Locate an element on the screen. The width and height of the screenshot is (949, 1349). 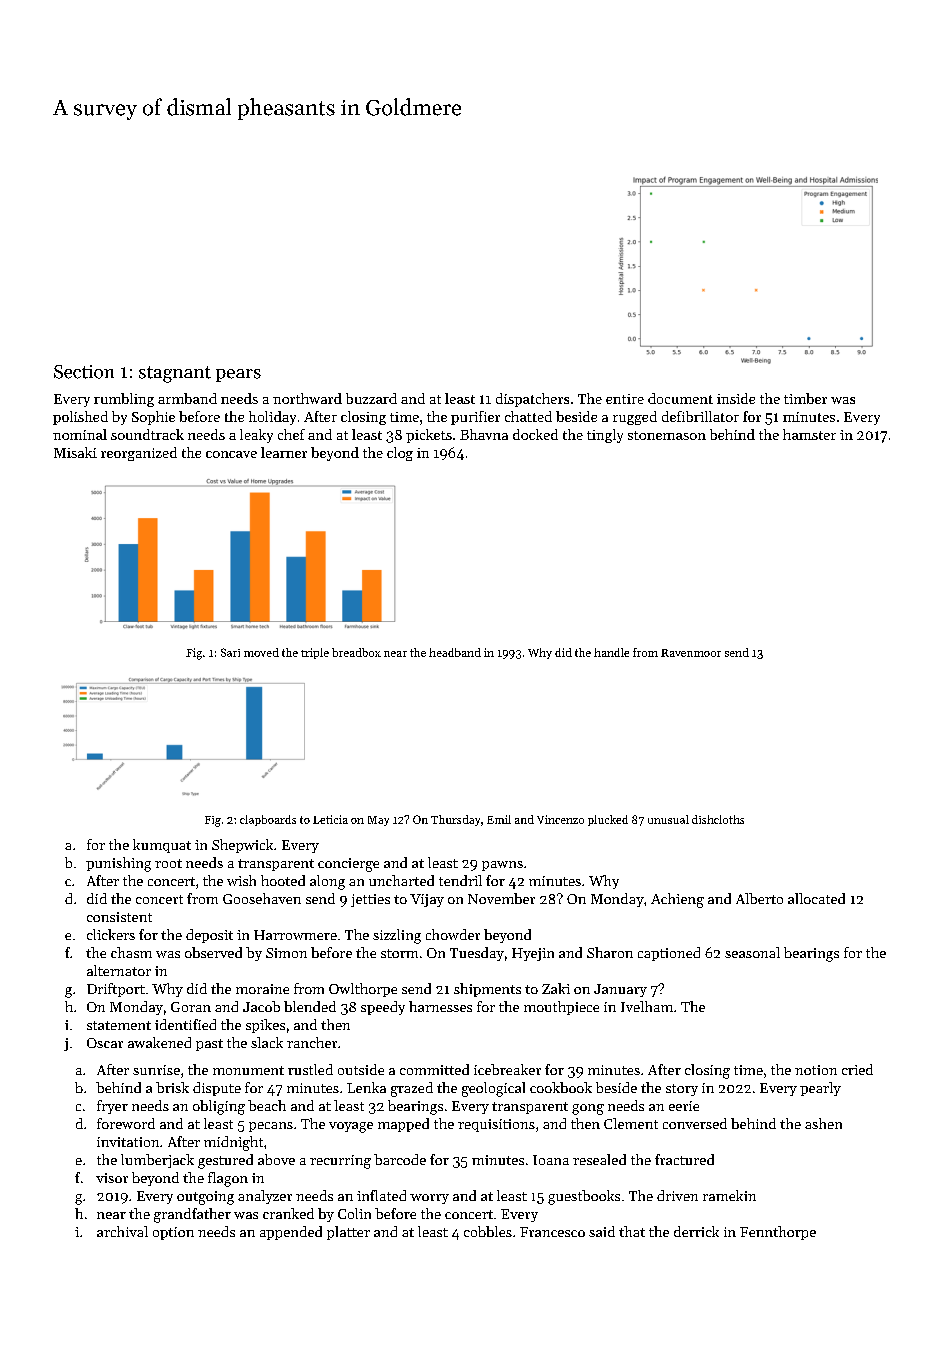
observed is located at coordinates (213, 952).
